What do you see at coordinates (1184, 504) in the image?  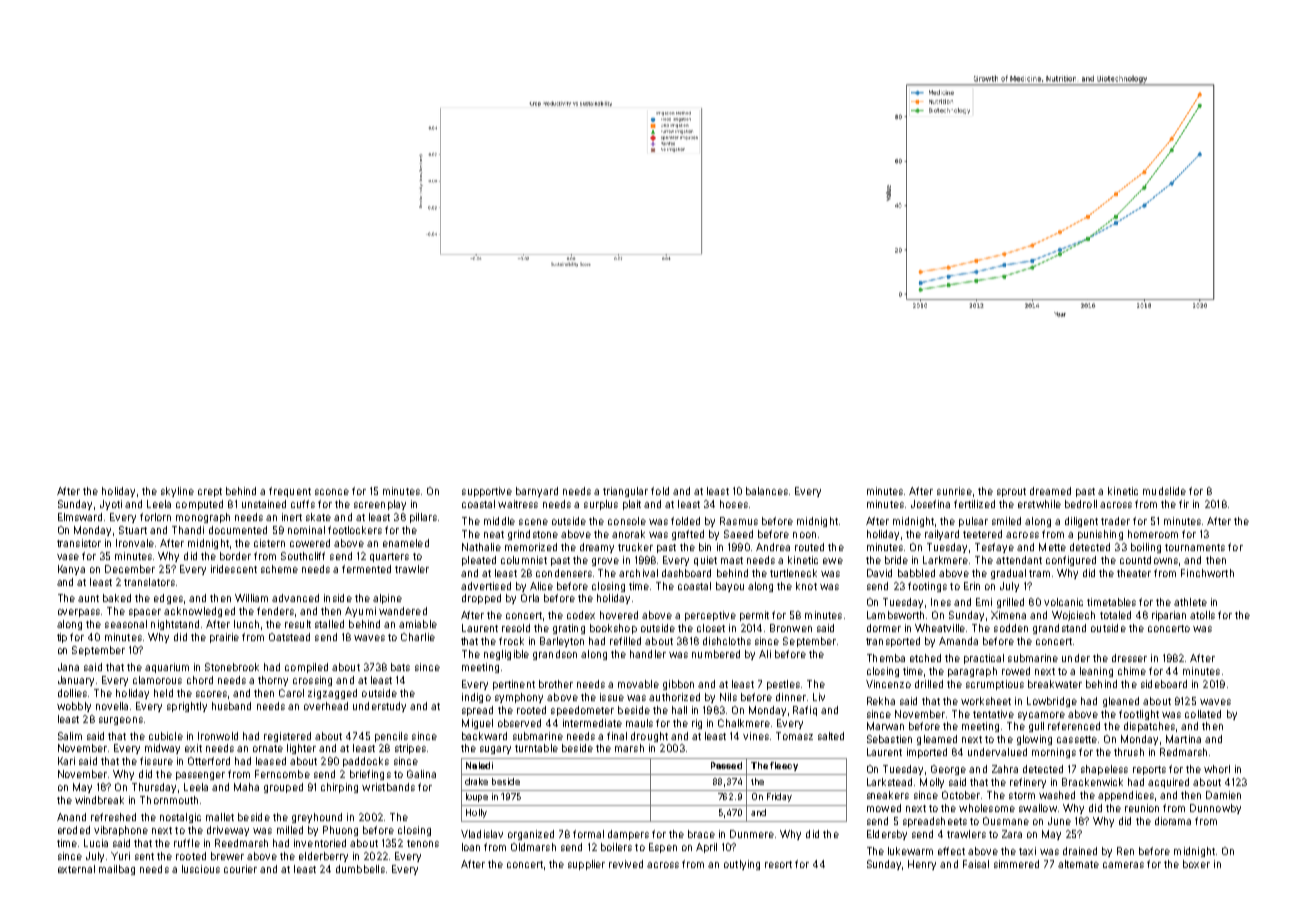 I see `fir` at bounding box center [1184, 504].
